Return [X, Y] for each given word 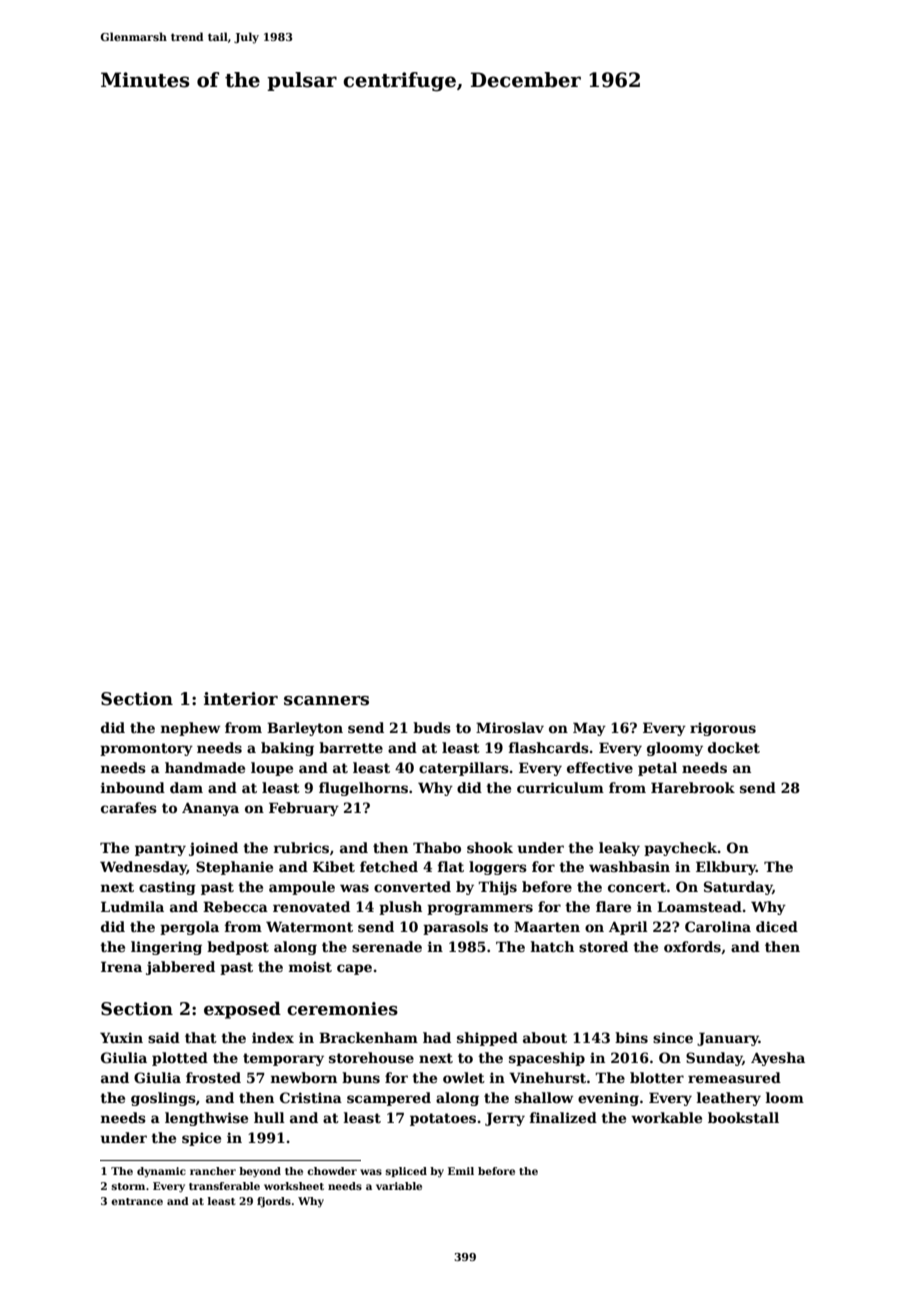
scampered [389, 1099]
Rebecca [235, 906]
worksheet [294, 1186]
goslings [163, 1099]
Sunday [714, 1059]
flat [451, 866]
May [589, 729]
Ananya [210, 809]
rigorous [723, 729]
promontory [146, 749]
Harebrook [693, 787]
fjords [274, 1202]
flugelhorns [363, 789]
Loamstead [699, 906]
